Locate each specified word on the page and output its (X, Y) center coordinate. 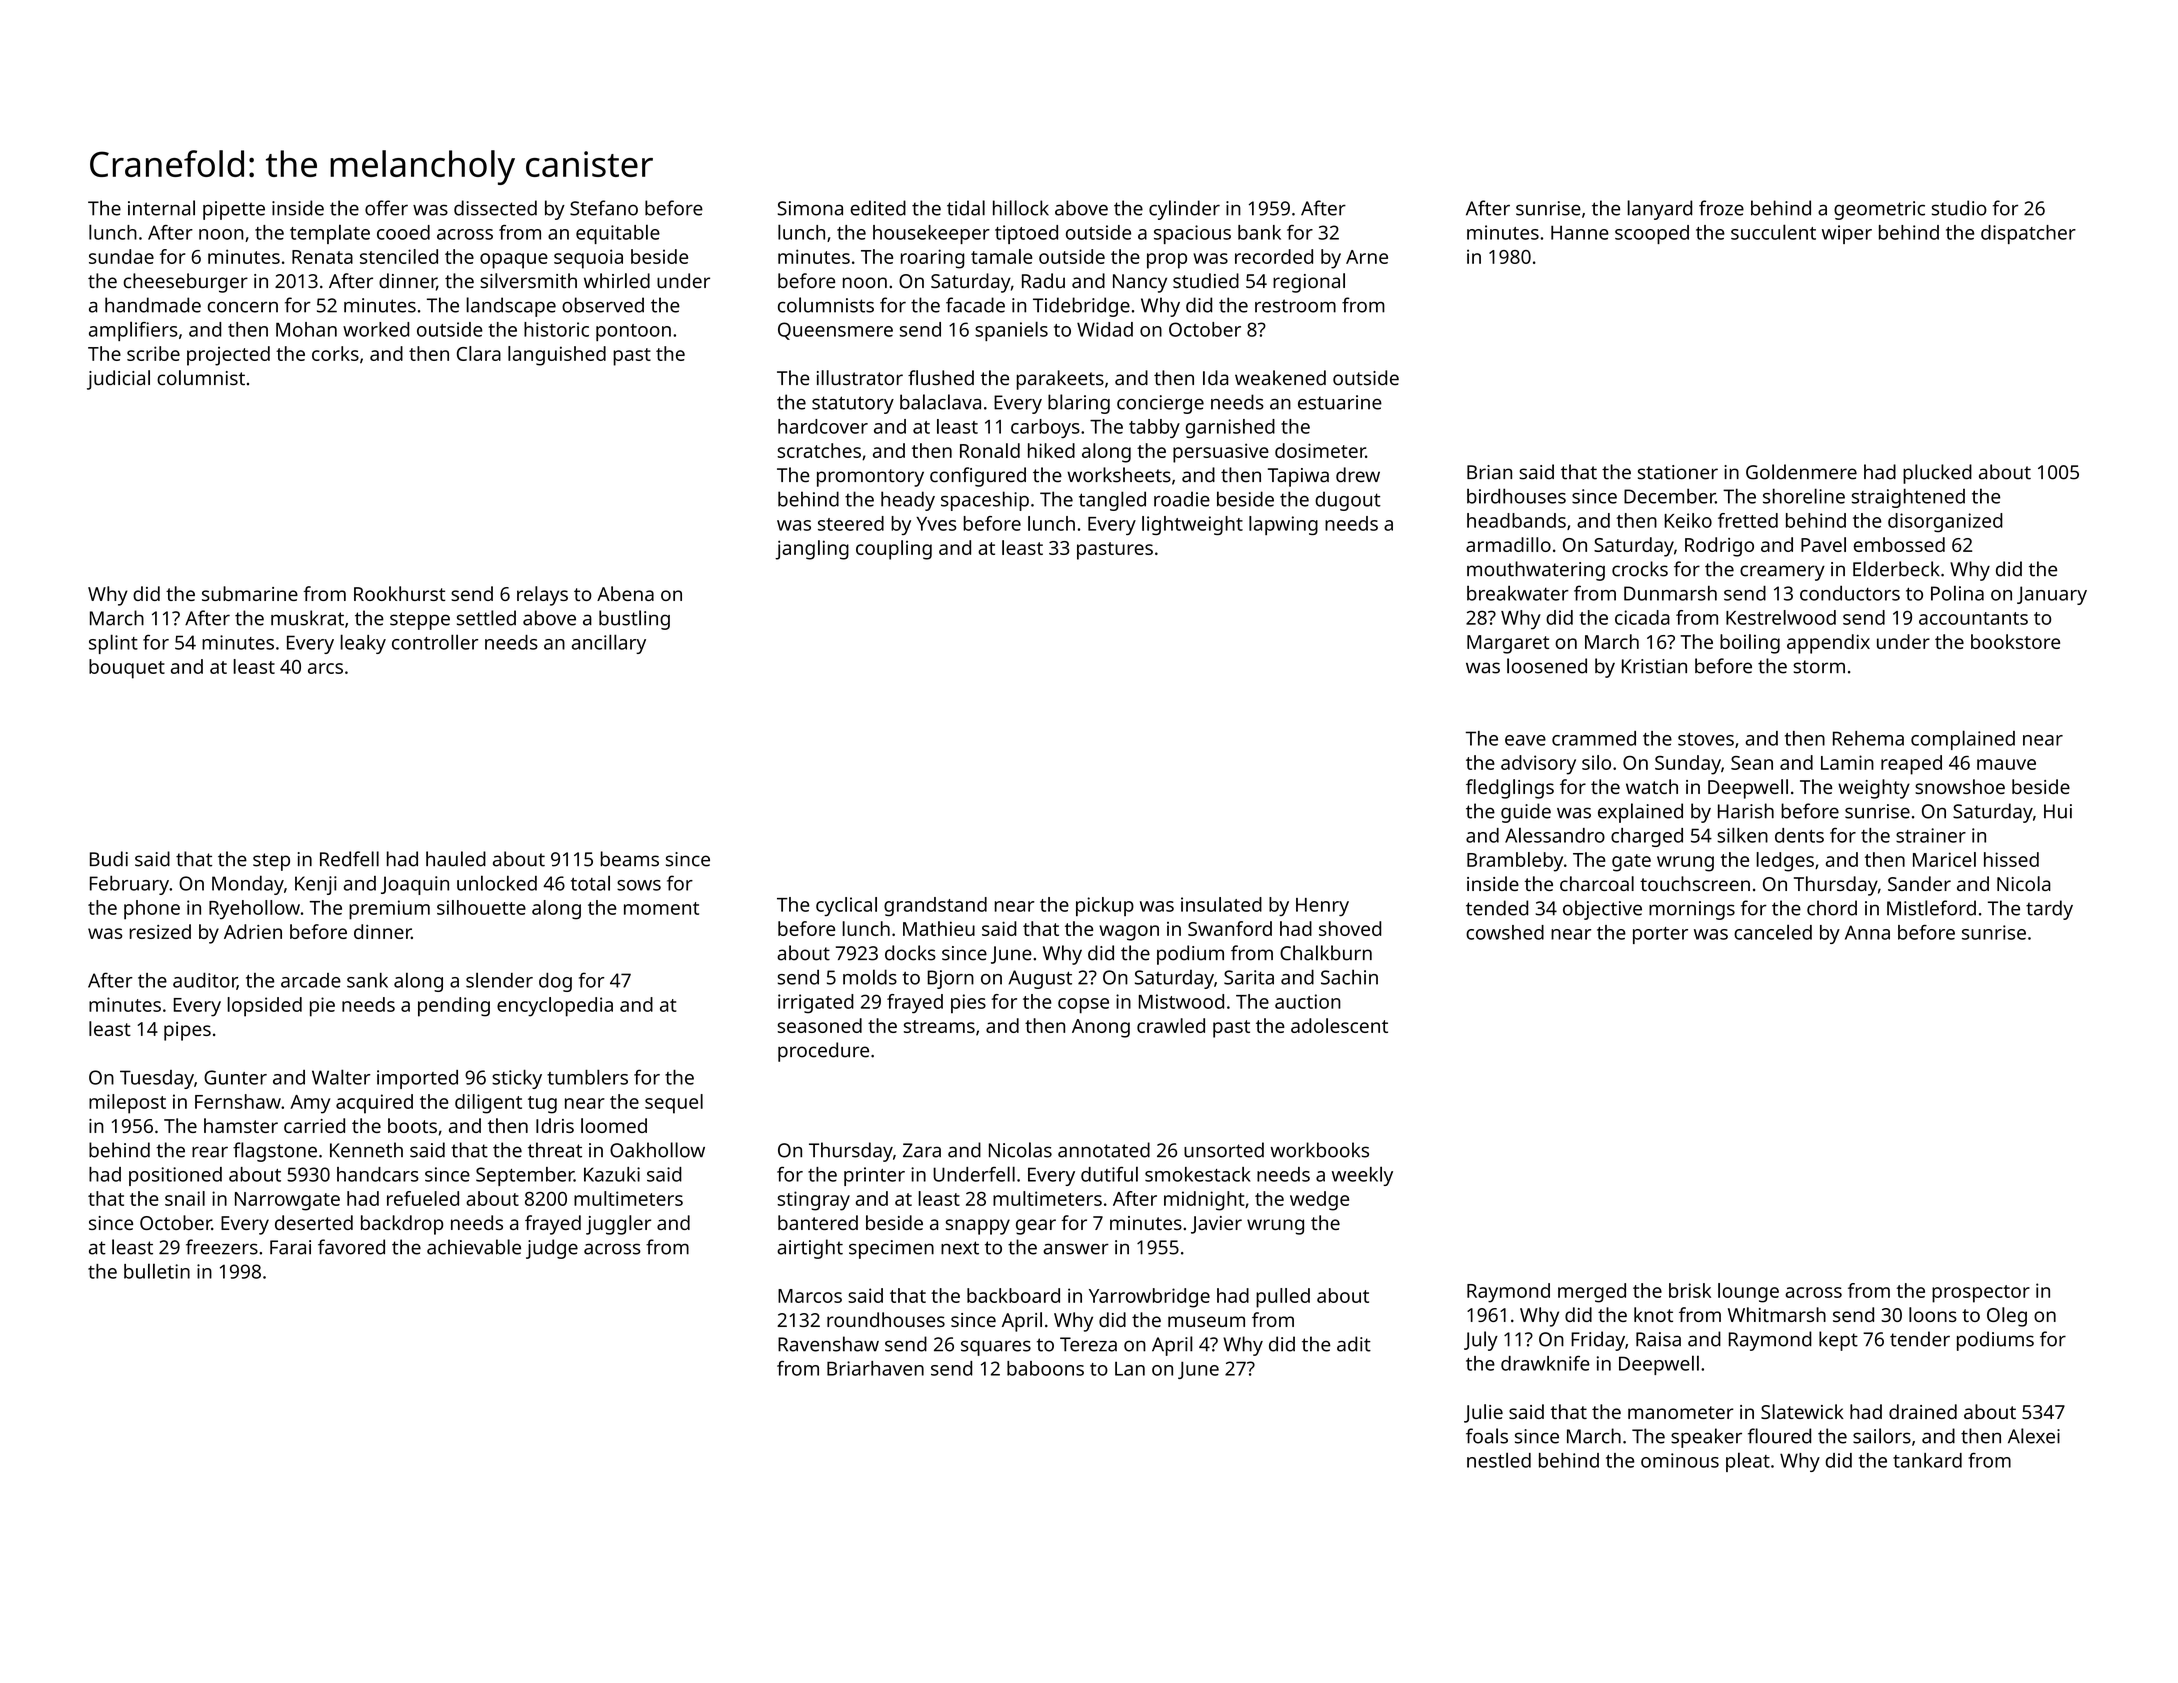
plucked (1937, 474)
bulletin (157, 1271)
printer (874, 1176)
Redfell (349, 859)
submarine (250, 593)
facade (975, 305)
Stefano (604, 208)
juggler (618, 1225)
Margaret (1508, 644)
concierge (1160, 404)
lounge (1748, 1293)
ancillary (609, 644)
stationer (1678, 472)
